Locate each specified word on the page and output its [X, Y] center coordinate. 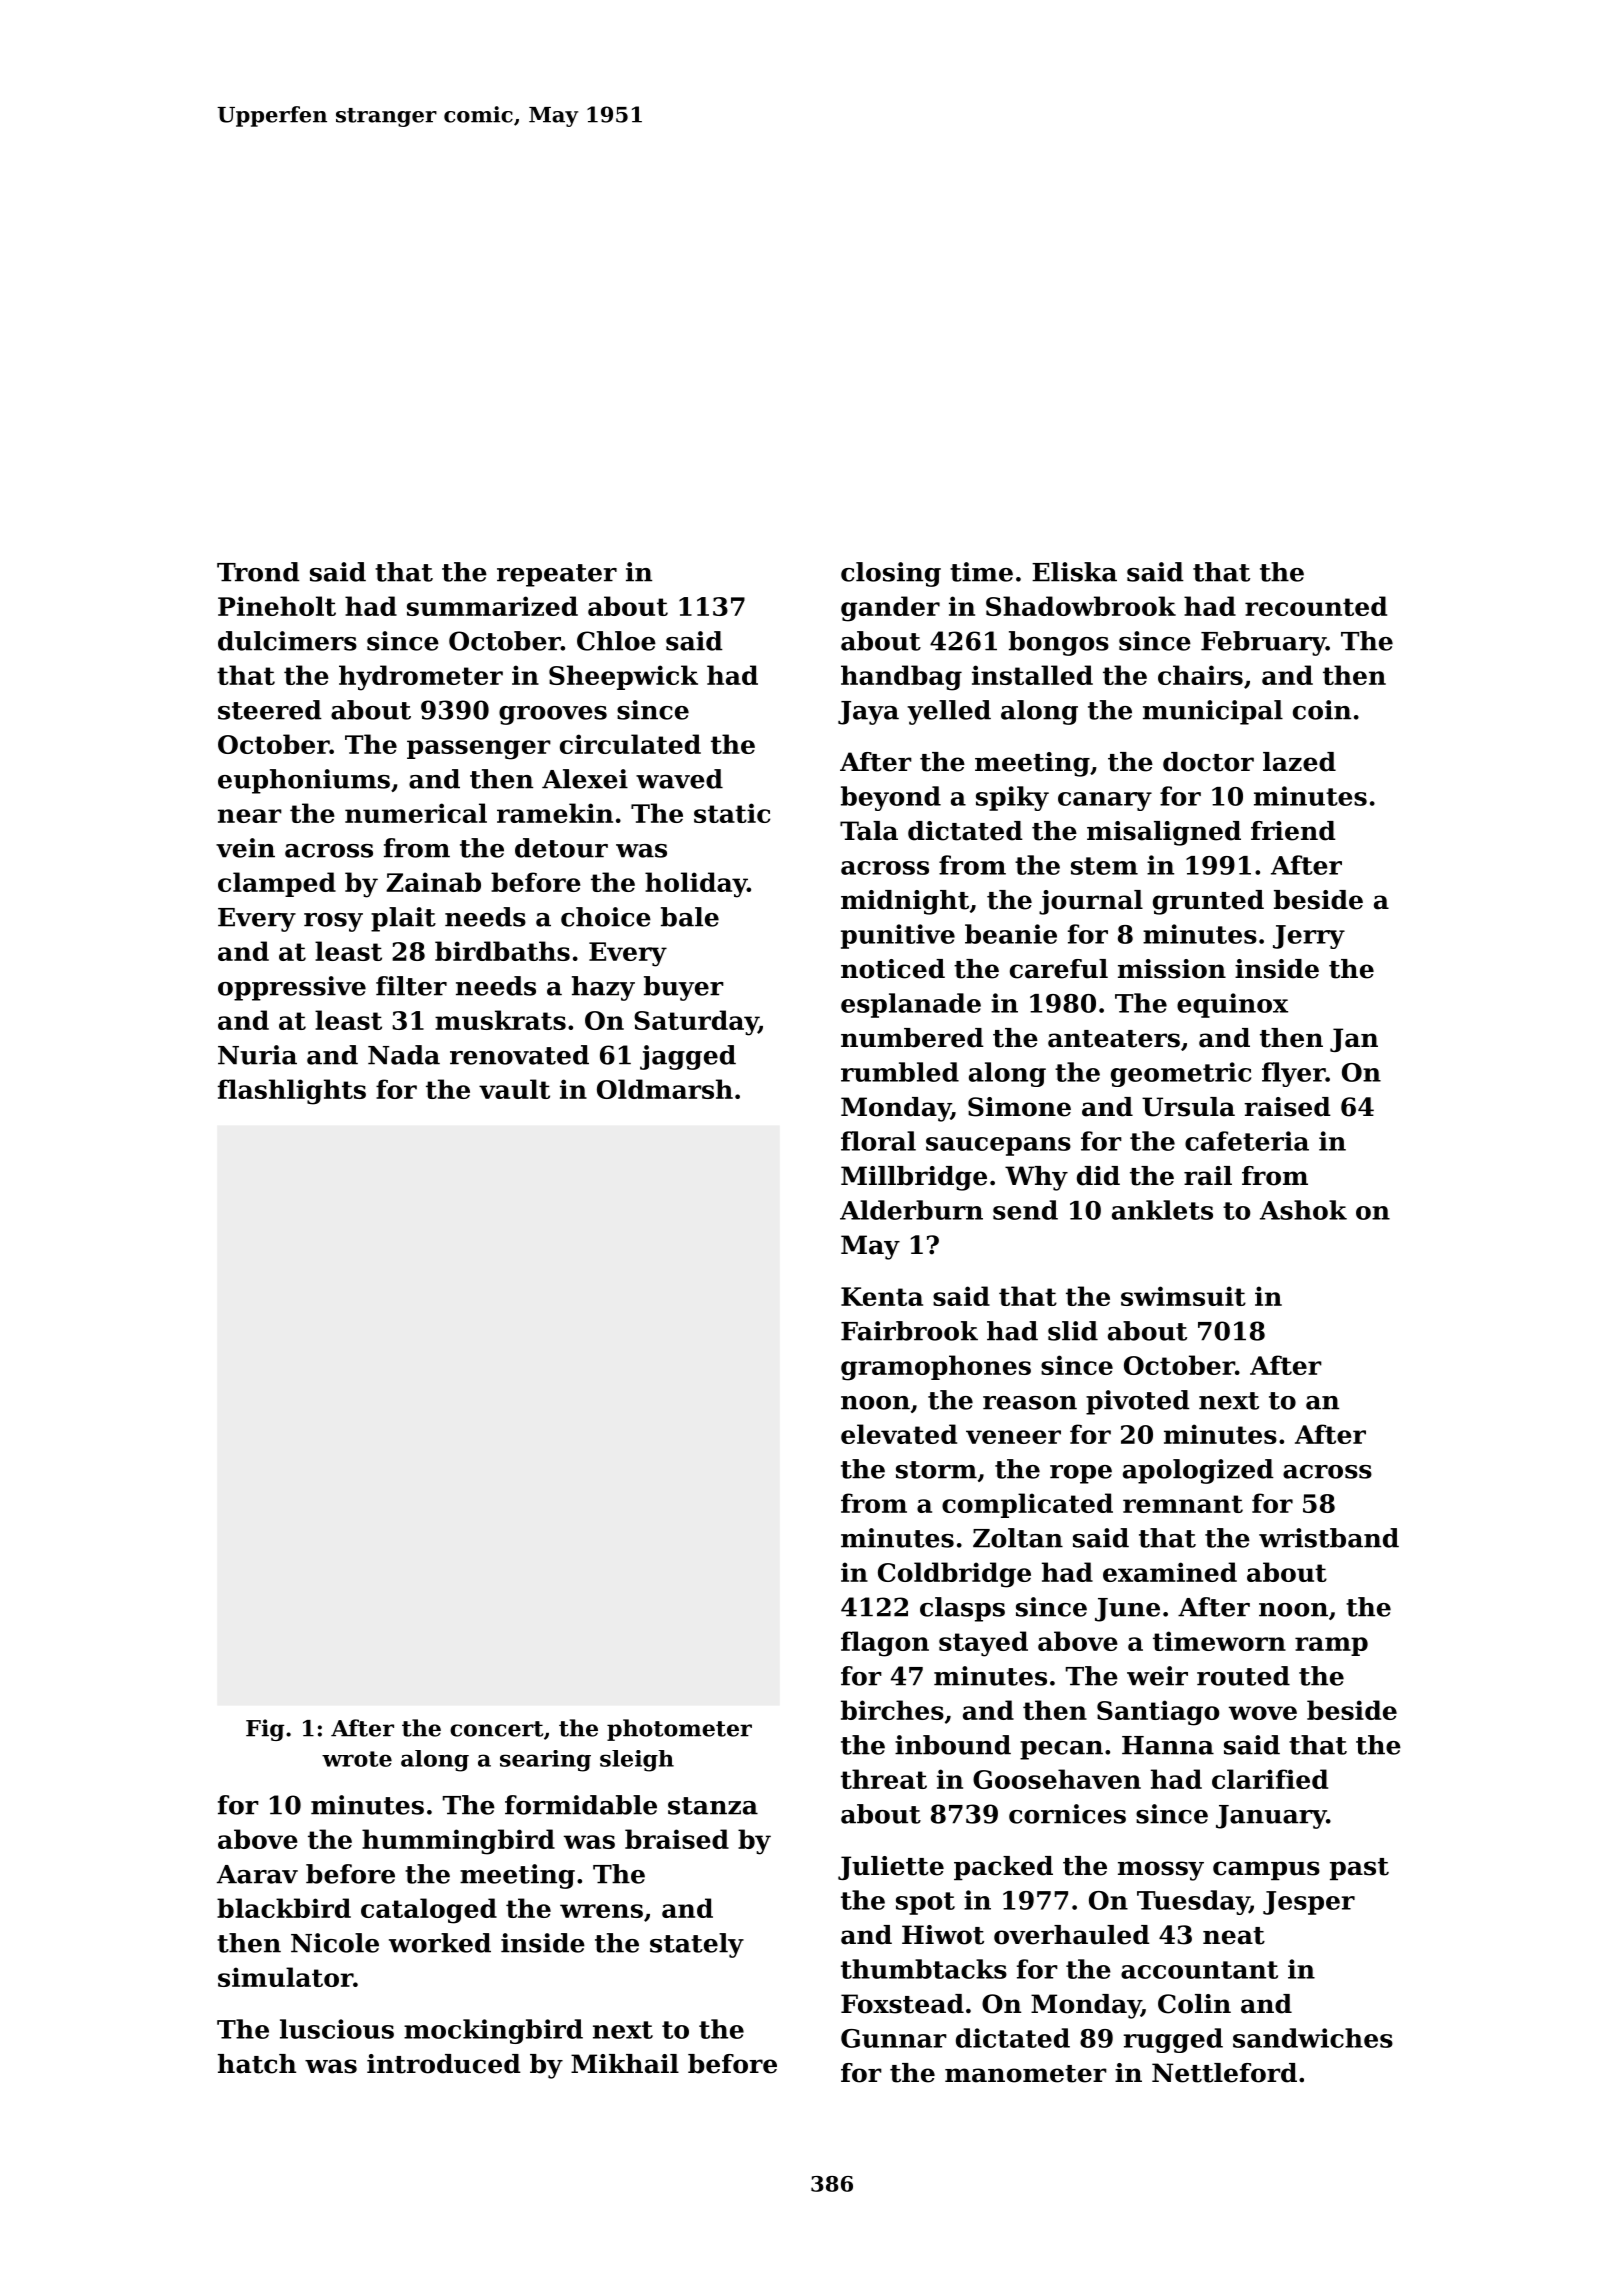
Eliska [1074, 572]
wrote [357, 1759]
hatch [257, 2064]
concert [496, 1729]
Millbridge [914, 1178]
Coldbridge [954, 1575]
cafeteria [1247, 1141]
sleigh [637, 1761]
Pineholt [277, 606]
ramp [1331, 1646]
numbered [912, 1038]
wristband [1329, 1538]
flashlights [292, 1092]
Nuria [257, 1055]
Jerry [1309, 937]
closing [891, 574]
